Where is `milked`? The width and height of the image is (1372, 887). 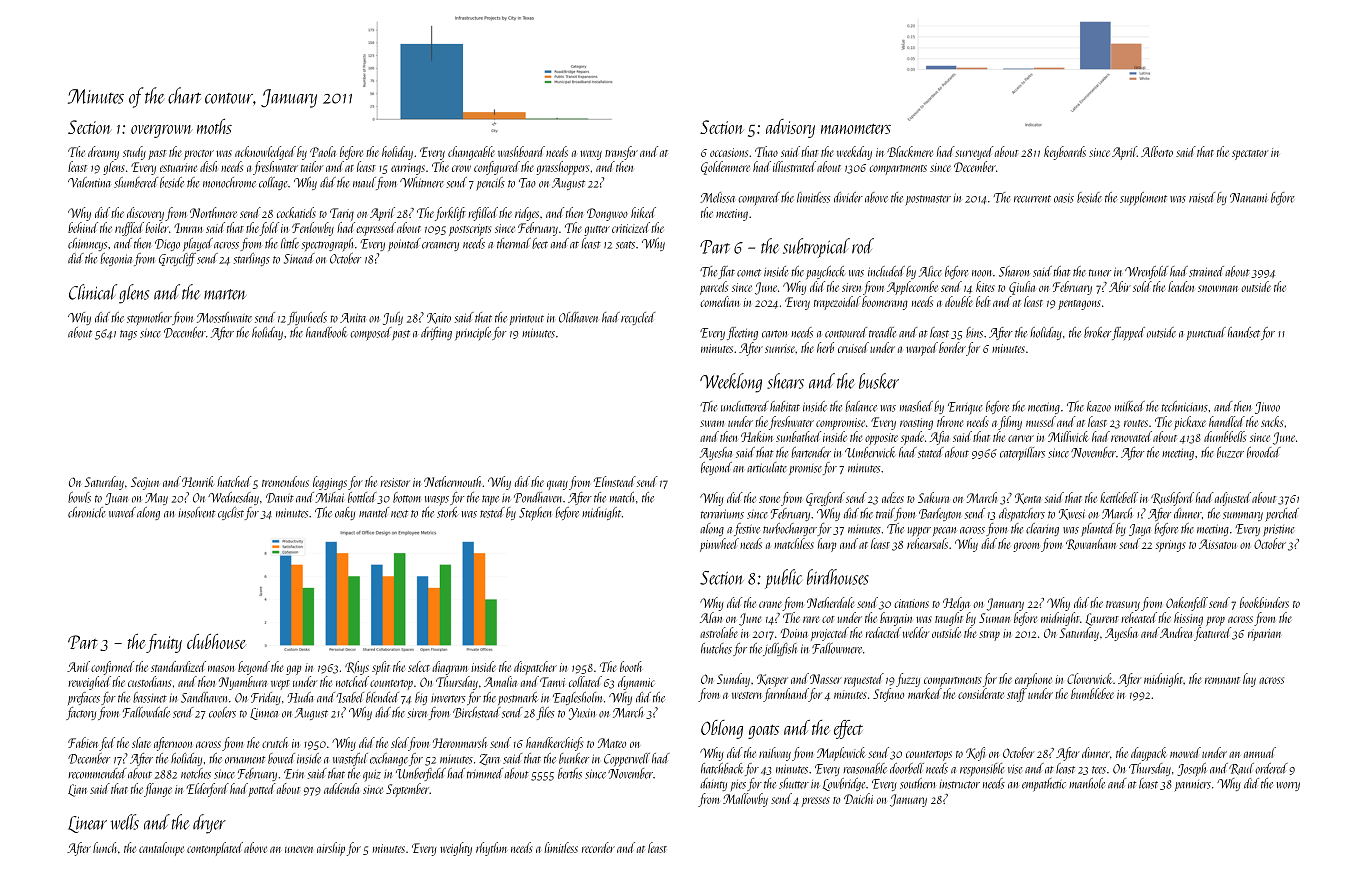 milked is located at coordinates (1130, 406).
